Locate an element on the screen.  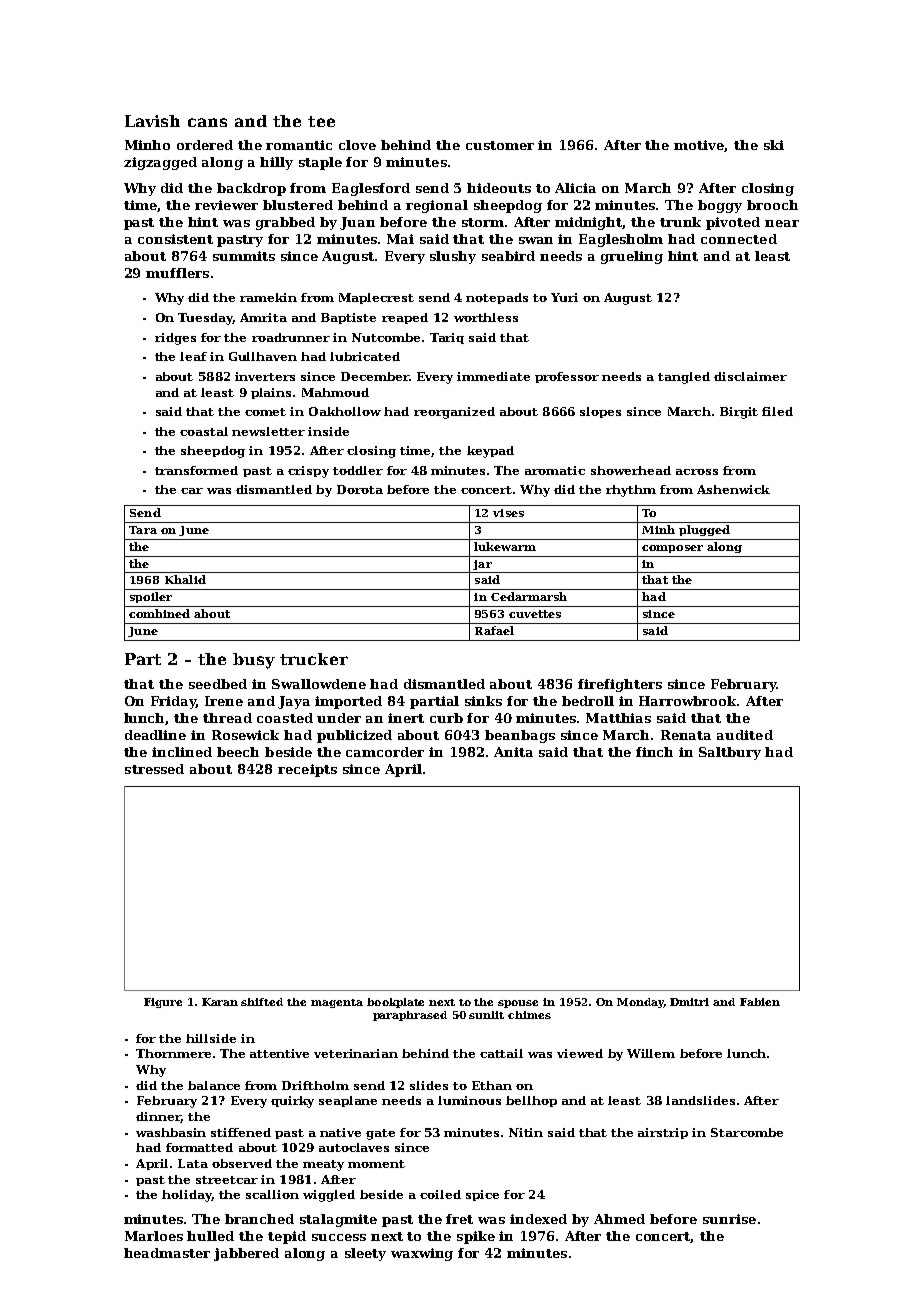
Mai is located at coordinates (400, 239).
